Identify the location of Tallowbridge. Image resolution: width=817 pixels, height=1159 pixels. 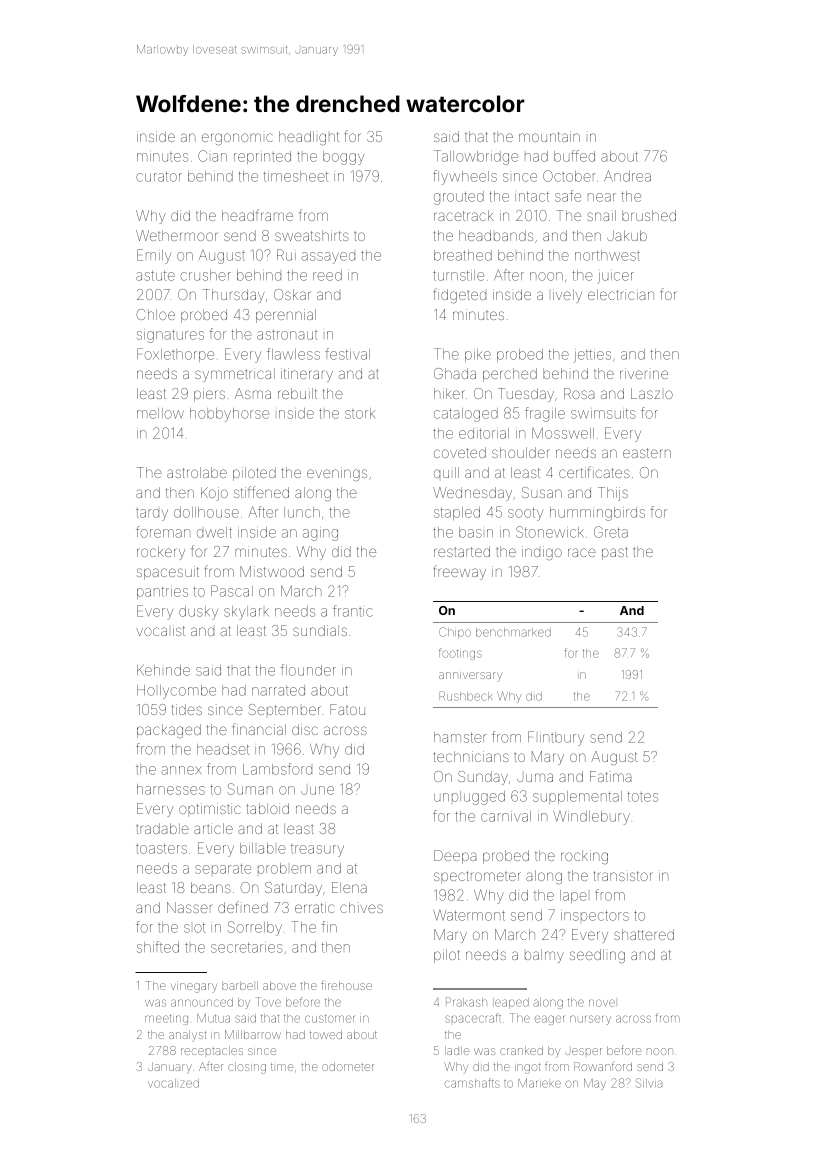
(476, 157).
